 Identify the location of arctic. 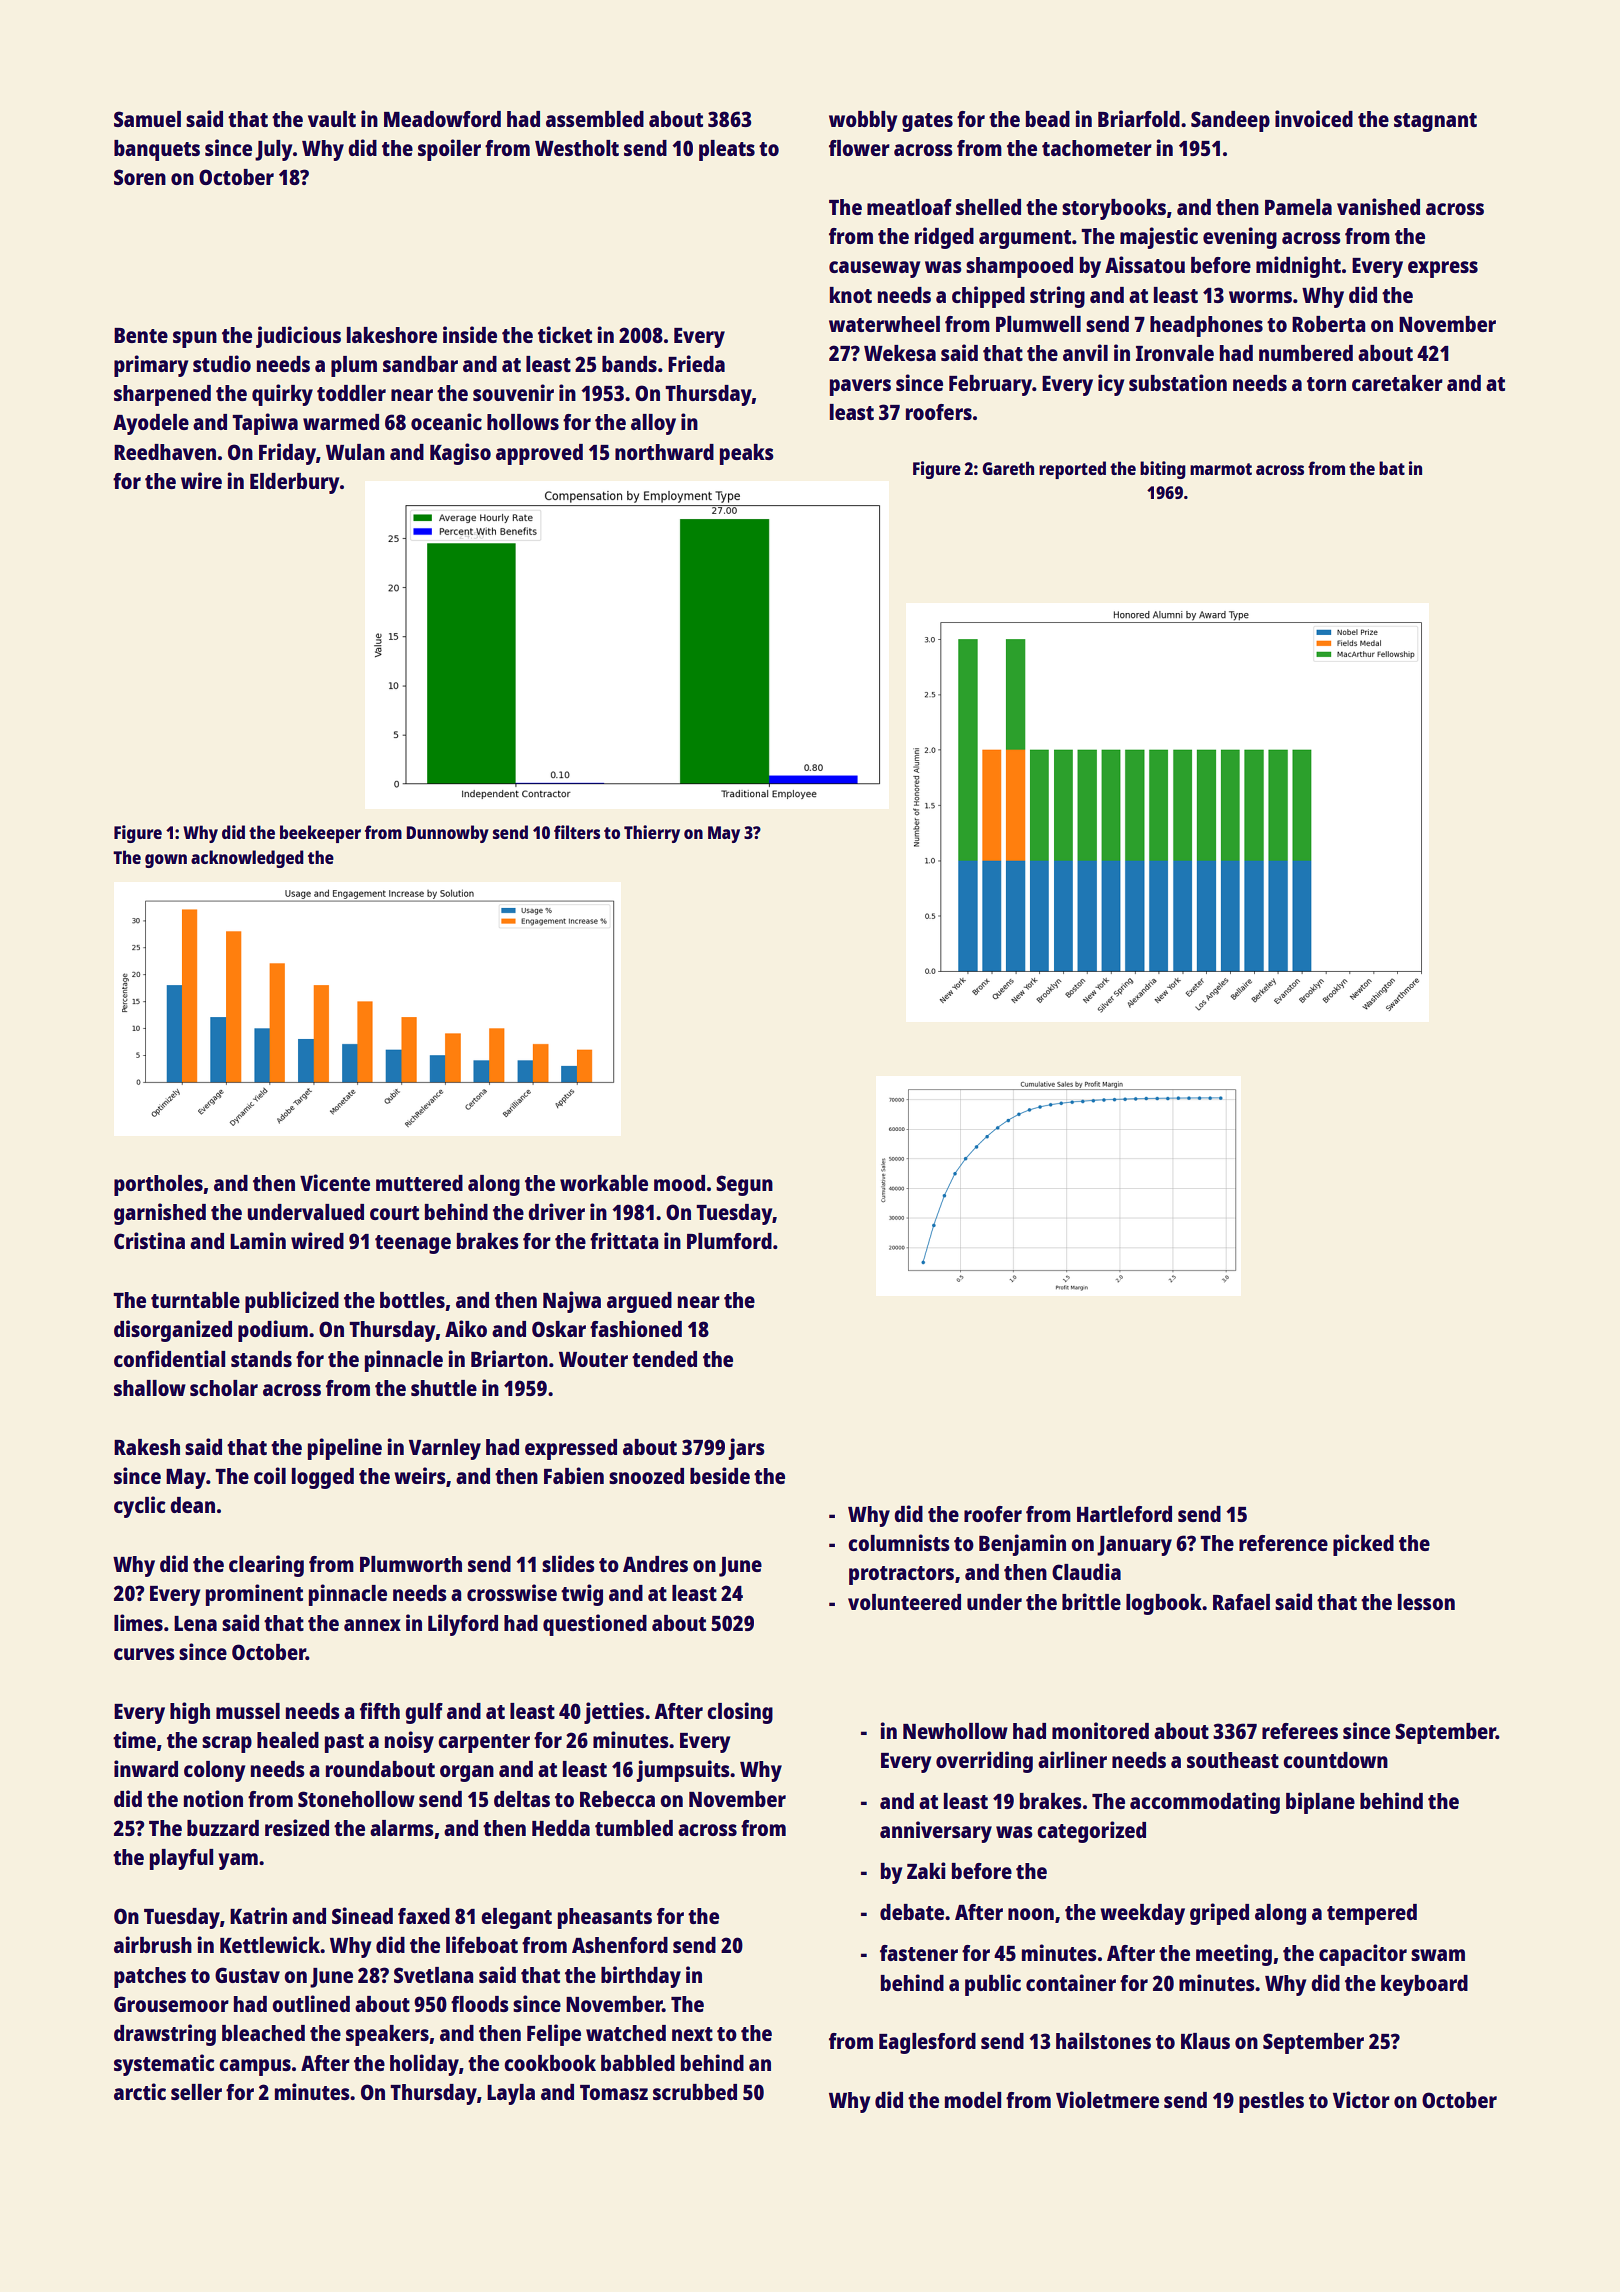
(140, 2091).
